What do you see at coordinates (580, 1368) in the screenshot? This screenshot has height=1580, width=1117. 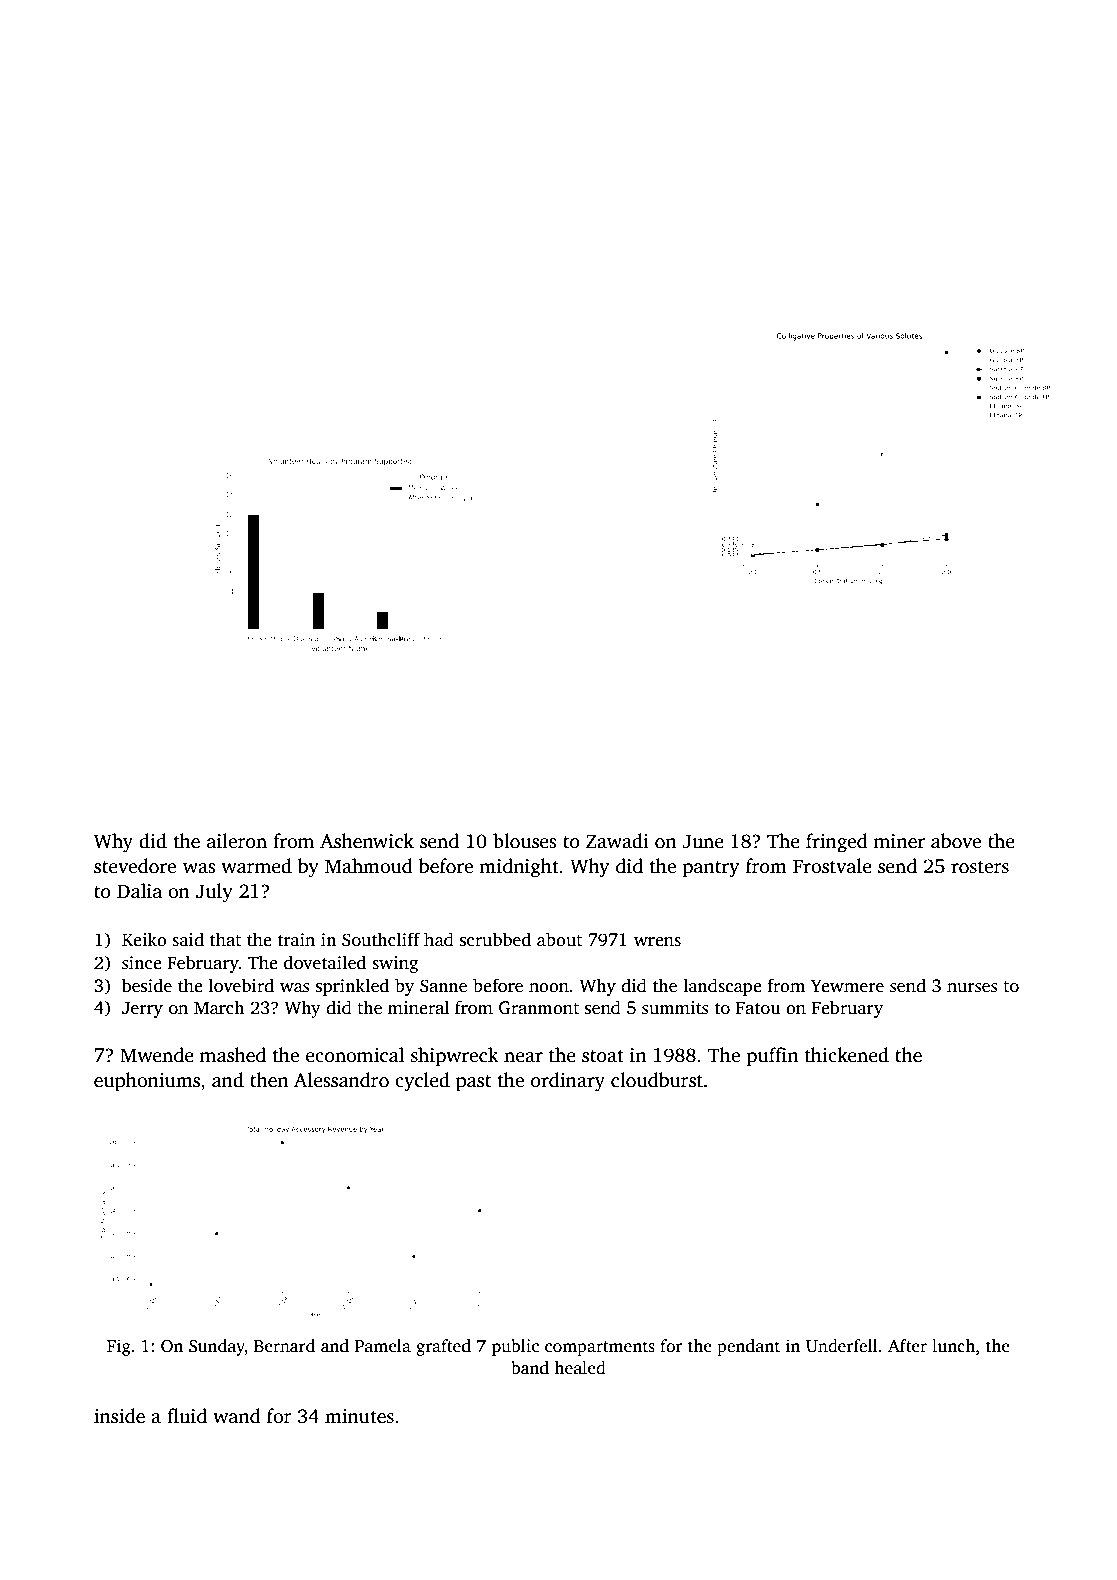 I see `healed` at bounding box center [580, 1368].
